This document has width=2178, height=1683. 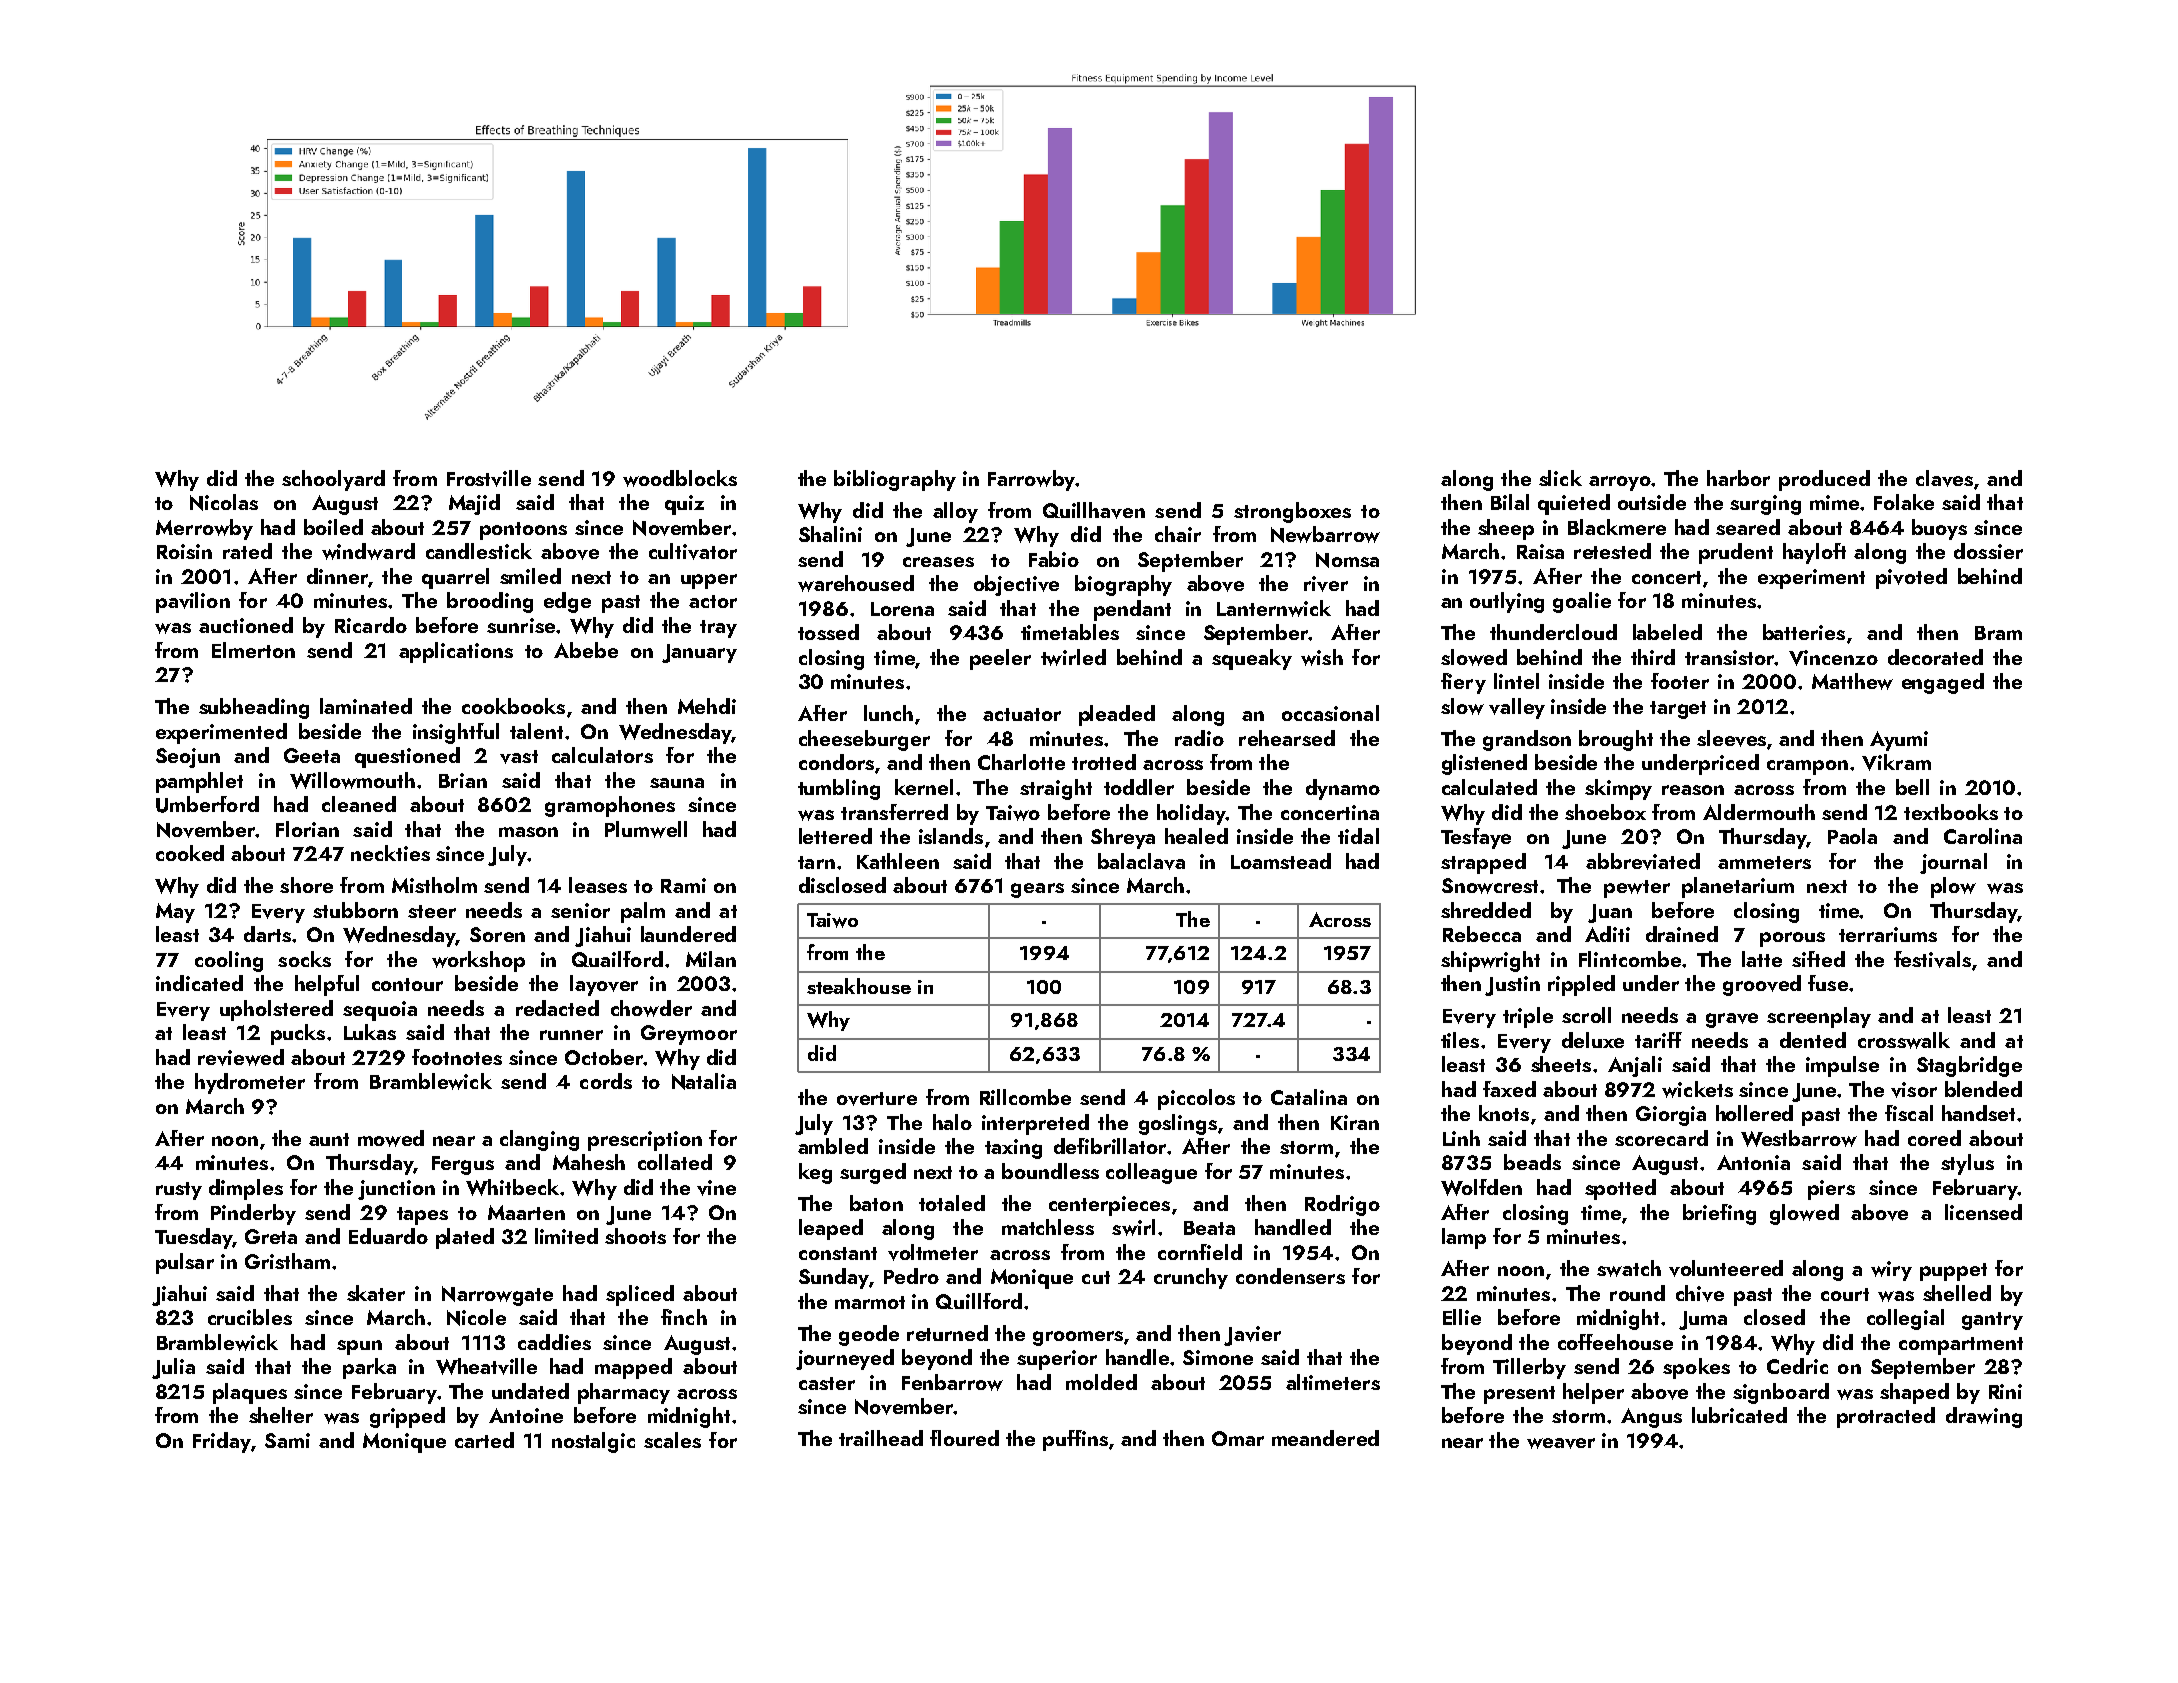 What do you see at coordinates (816, 862) in the document?
I see `tarn` at bounding box center [816, 862].
